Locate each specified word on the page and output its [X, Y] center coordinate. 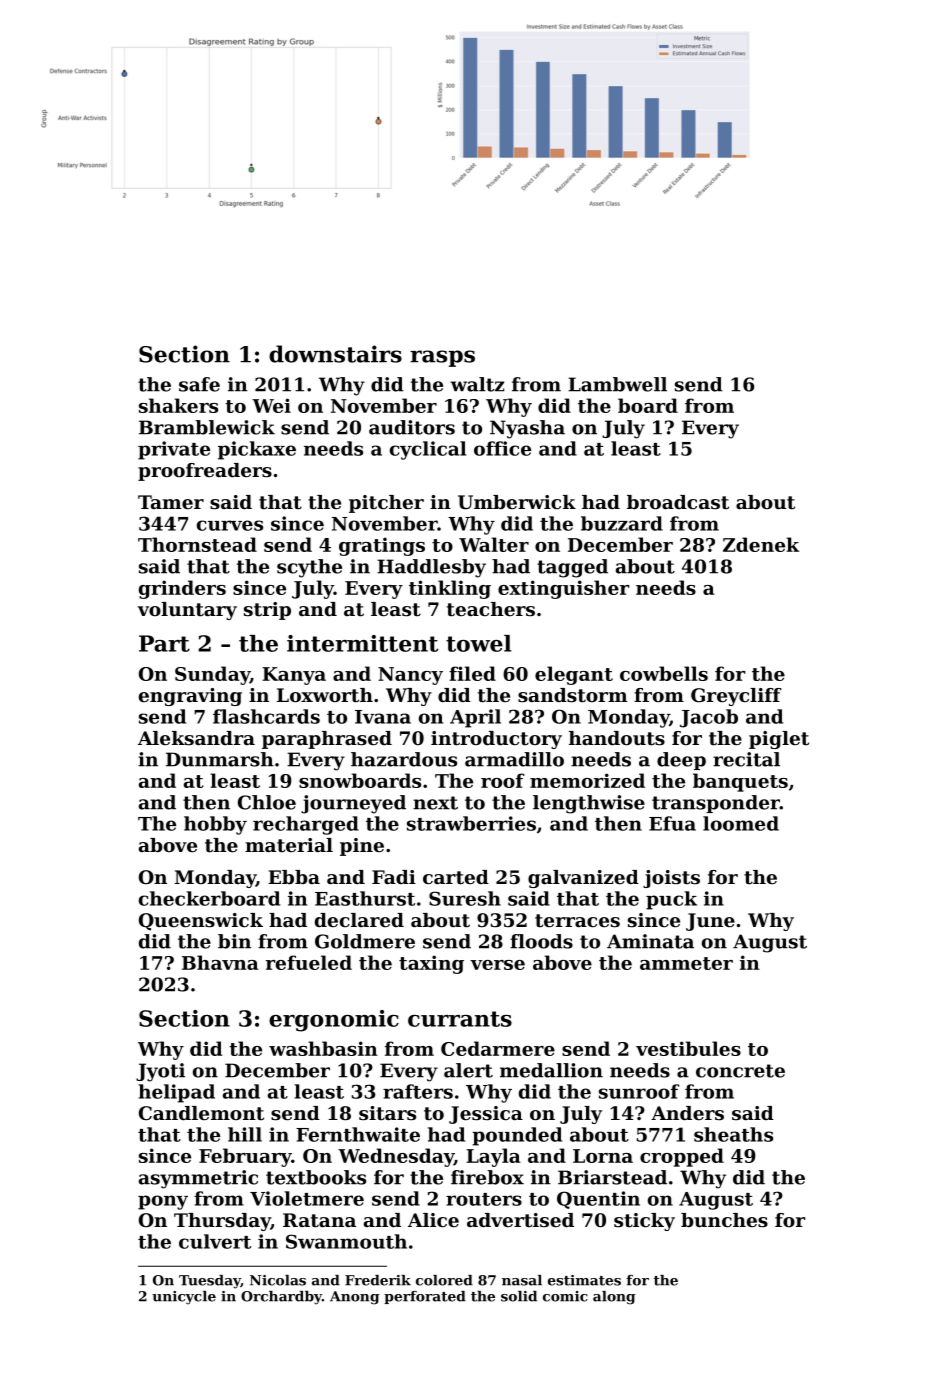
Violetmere [307, 1198]
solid [519, 1296]
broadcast [678, 502]
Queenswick [201, 922]
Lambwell [617, 384]
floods [541, 941]
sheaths [733, 1134]
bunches [724, 1220]
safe [199, 384]
